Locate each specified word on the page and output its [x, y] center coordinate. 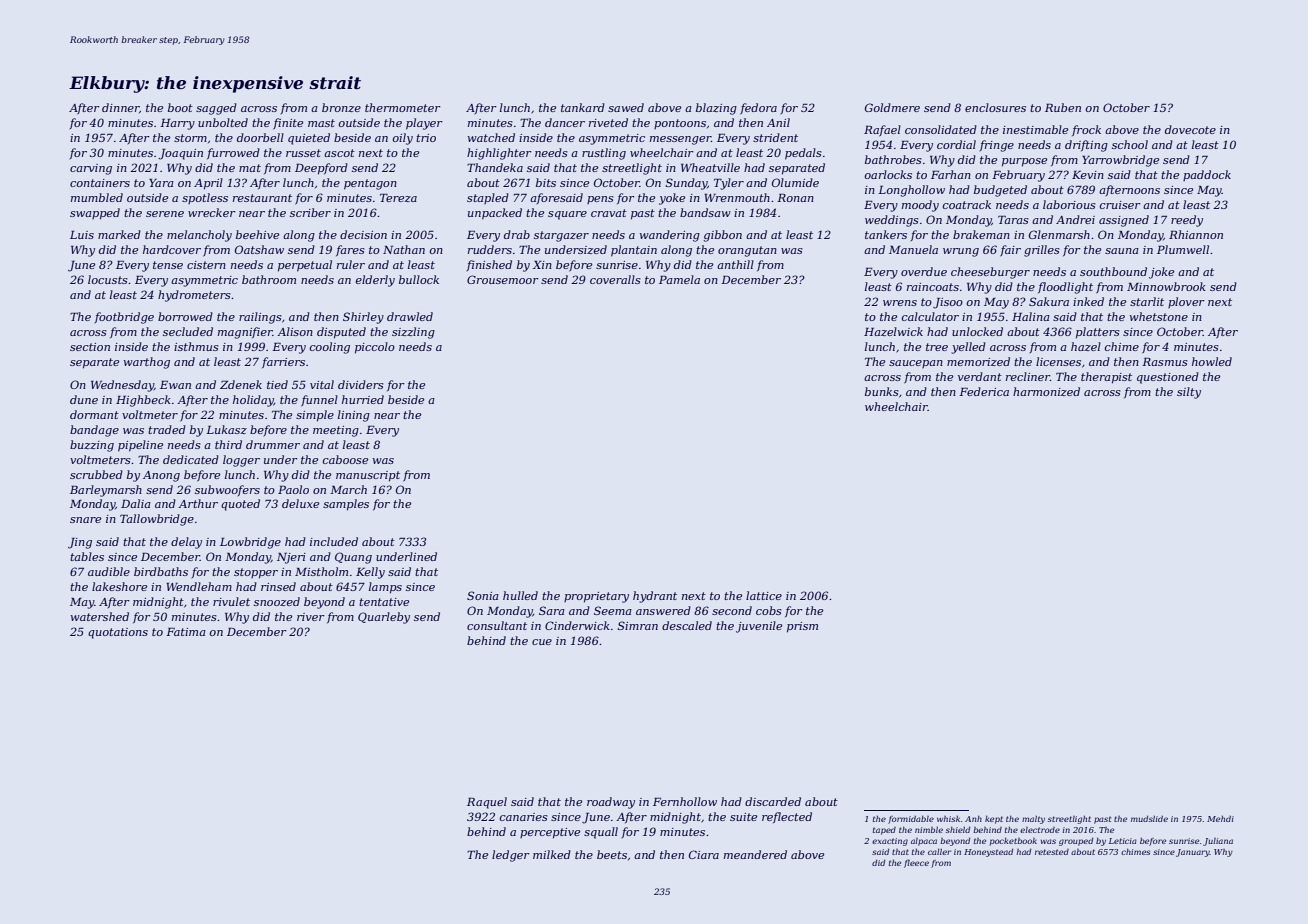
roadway [611, 803]
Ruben [1063, 107]
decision [363, 234]
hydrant [655, 597]
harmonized [1046, 391]
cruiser [1120, 205]
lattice [764, 595]
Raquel [487, 803]
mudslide [1149, 819]
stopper [256, 573]
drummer [273, 444]
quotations [118, 633]
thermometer [403, 107]
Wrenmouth [737, 197]
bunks [882, 391]
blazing [716, 109]
